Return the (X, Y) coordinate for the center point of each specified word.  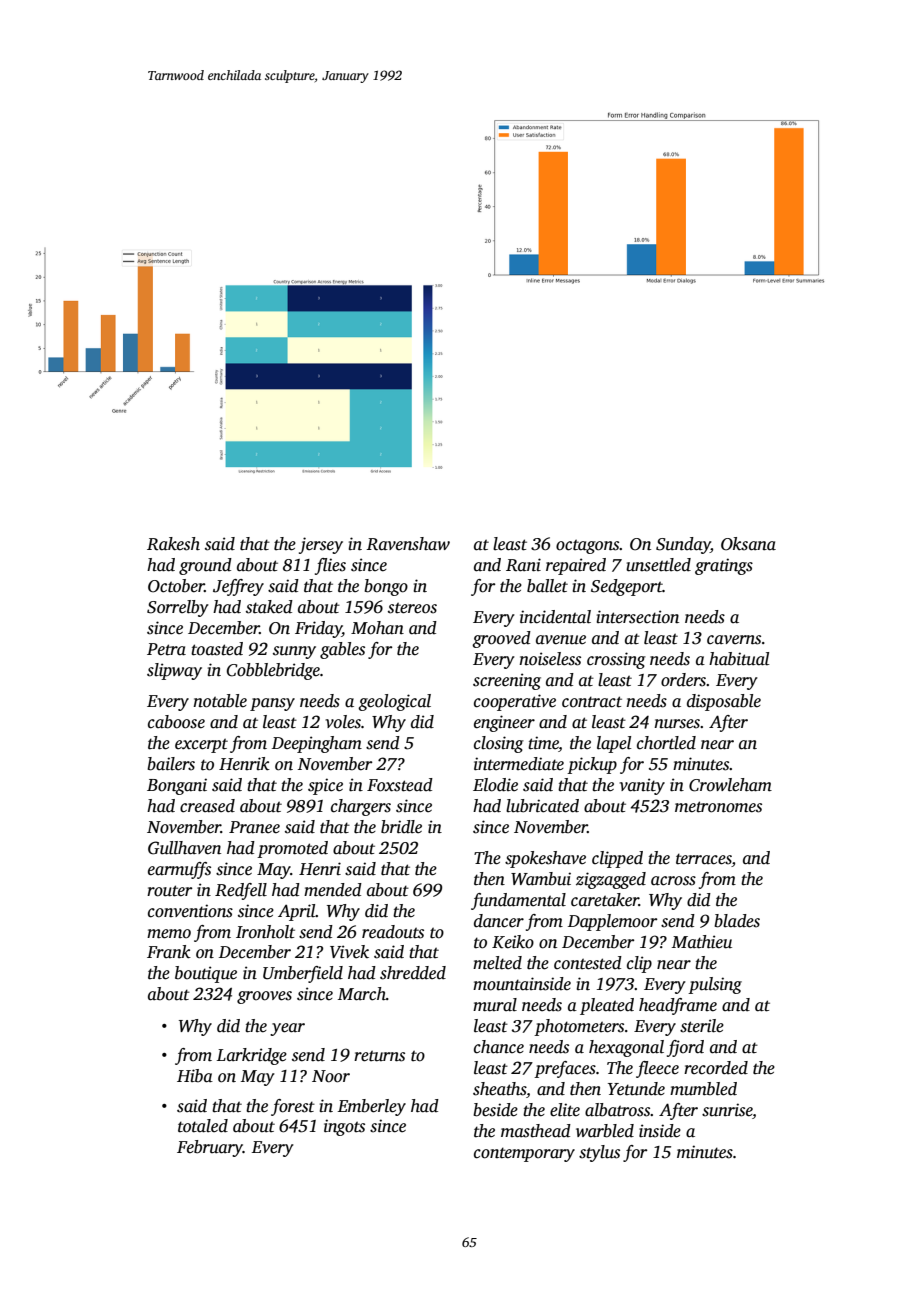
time (543, 744)
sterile (702, 1026)
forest (293, 1107)
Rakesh (173, 544)
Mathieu (702, 942)
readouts (393, 932)
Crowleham (730, 785)
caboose (176, 722)
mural (495, 1005)
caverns (734, 640)
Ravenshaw (408, 544)
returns (379, 1056)
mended (333, 890)
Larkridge (252, 1056)
